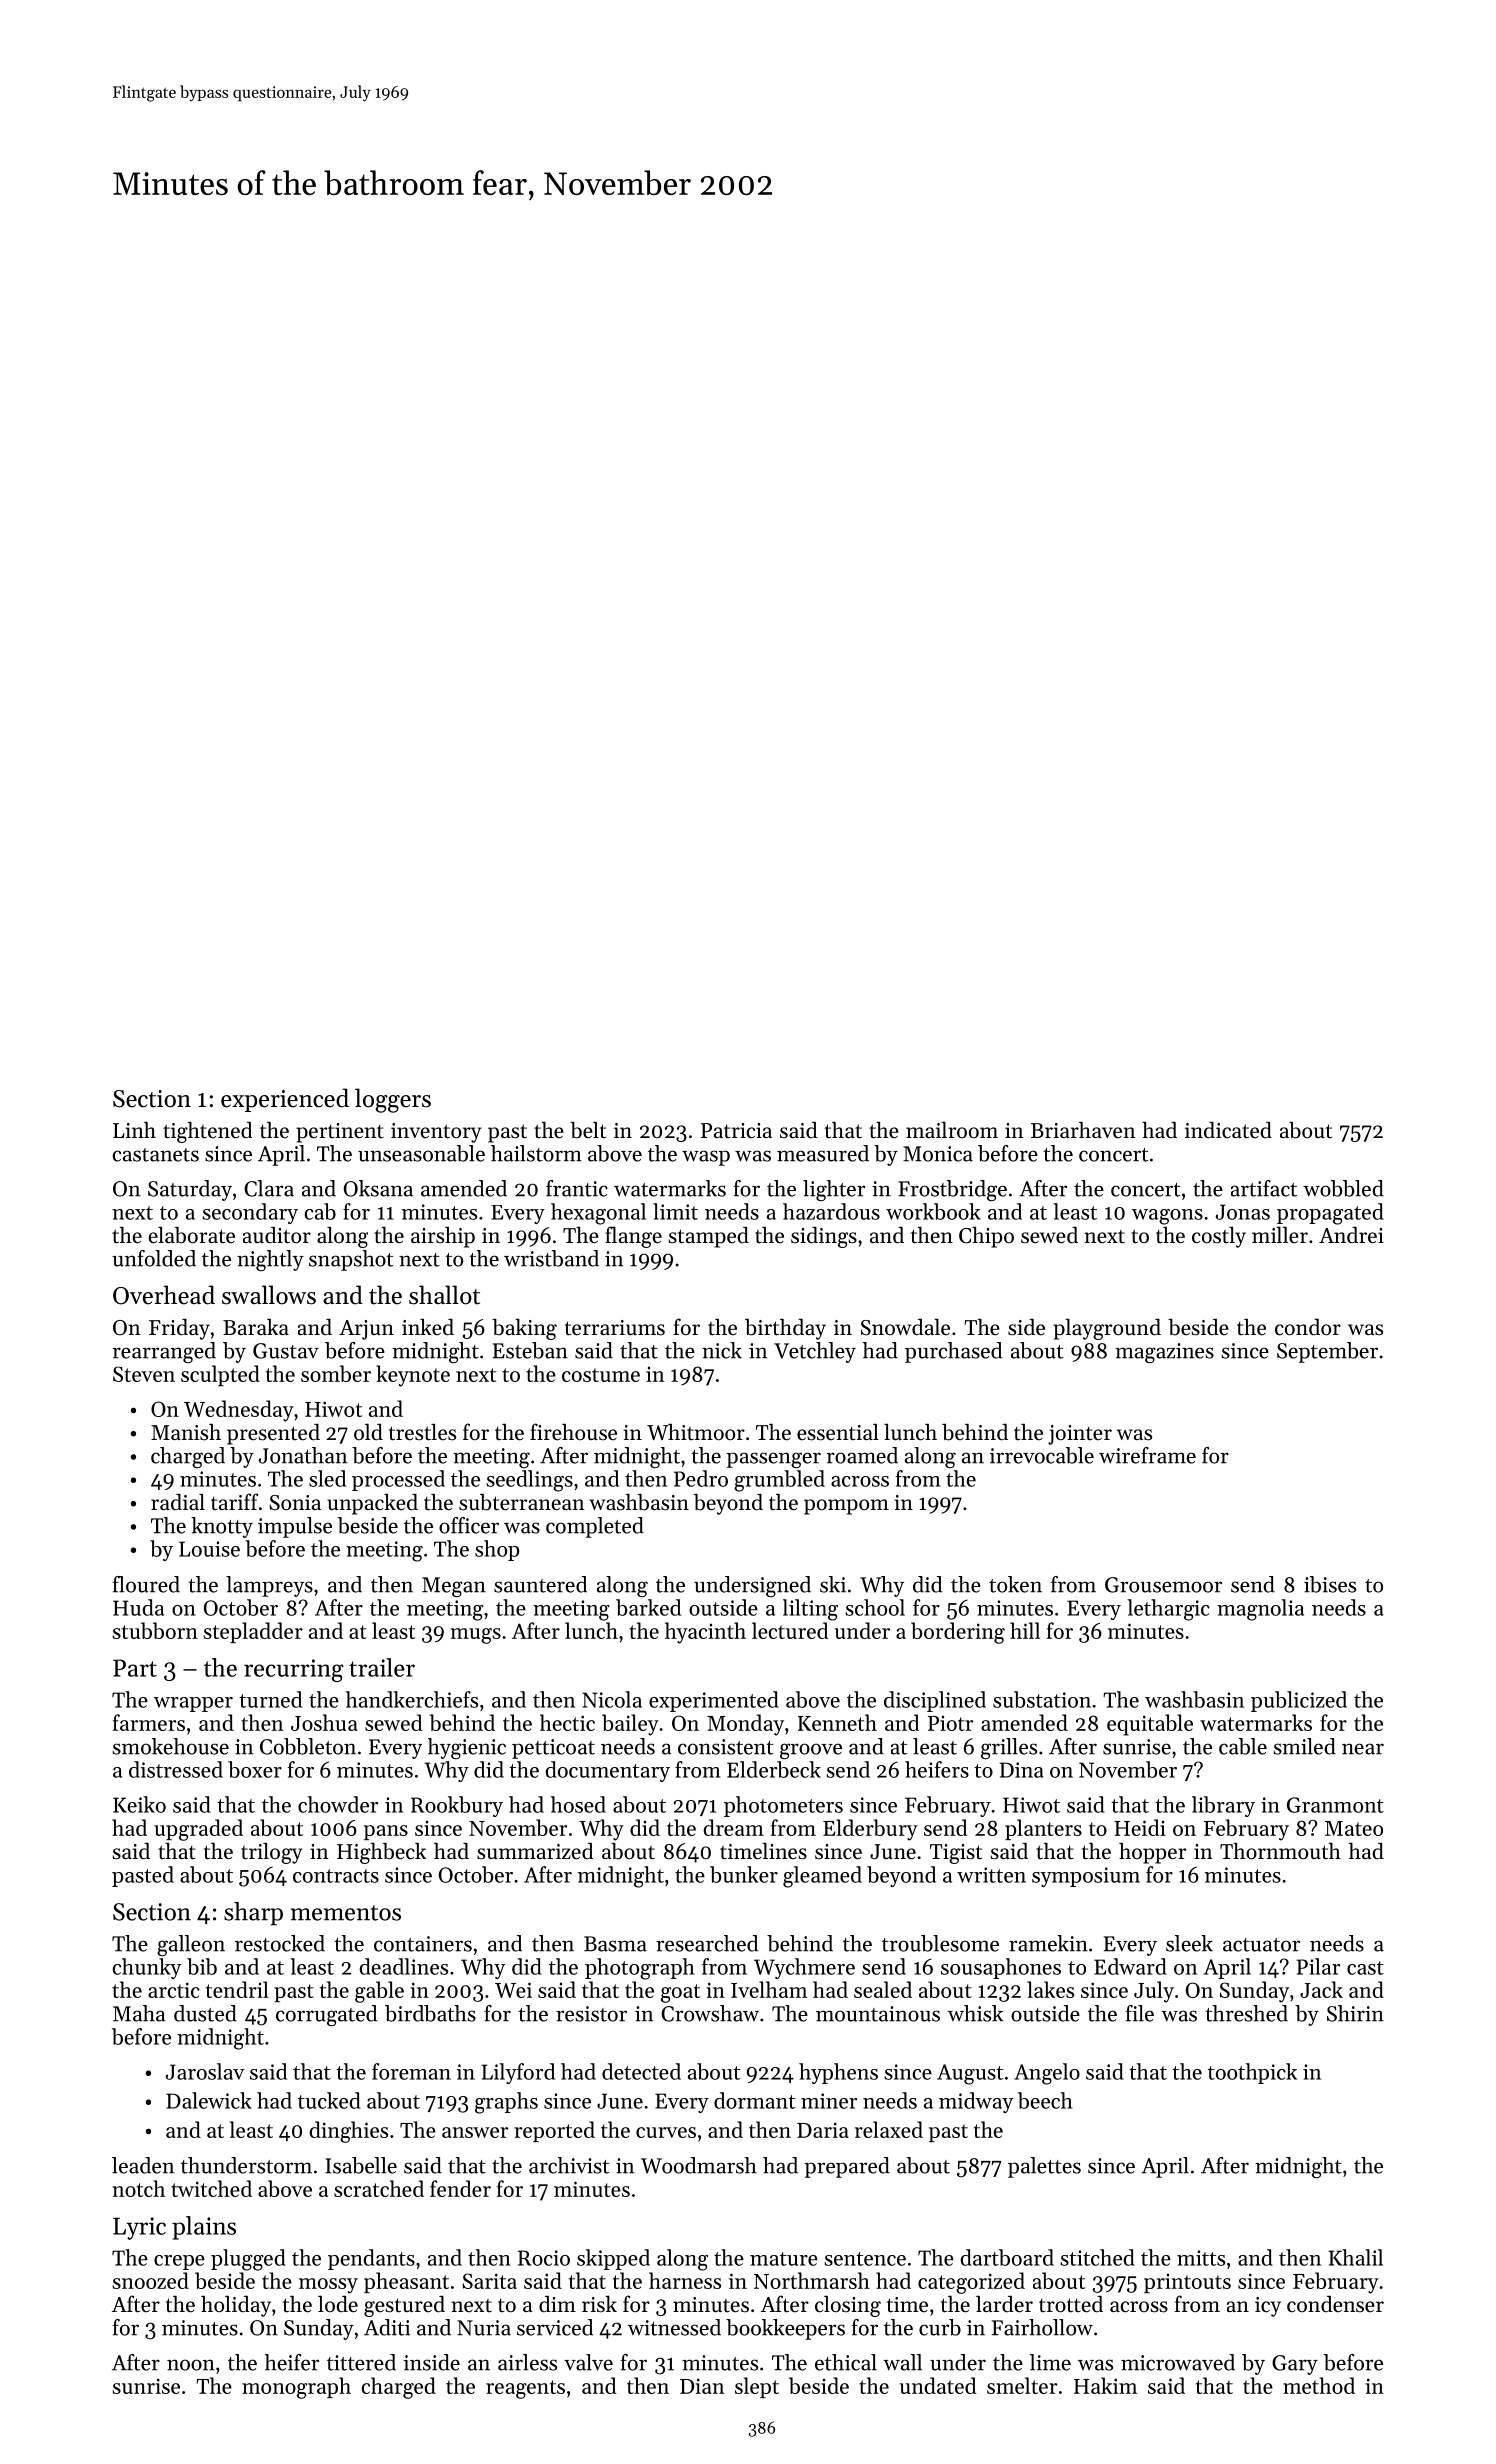 This screenshot has width=1496, height=2464. What do you see at coordinates (706, 1158) in the screenshot?
I see `wasp` at bounding box center [706, 1158].
